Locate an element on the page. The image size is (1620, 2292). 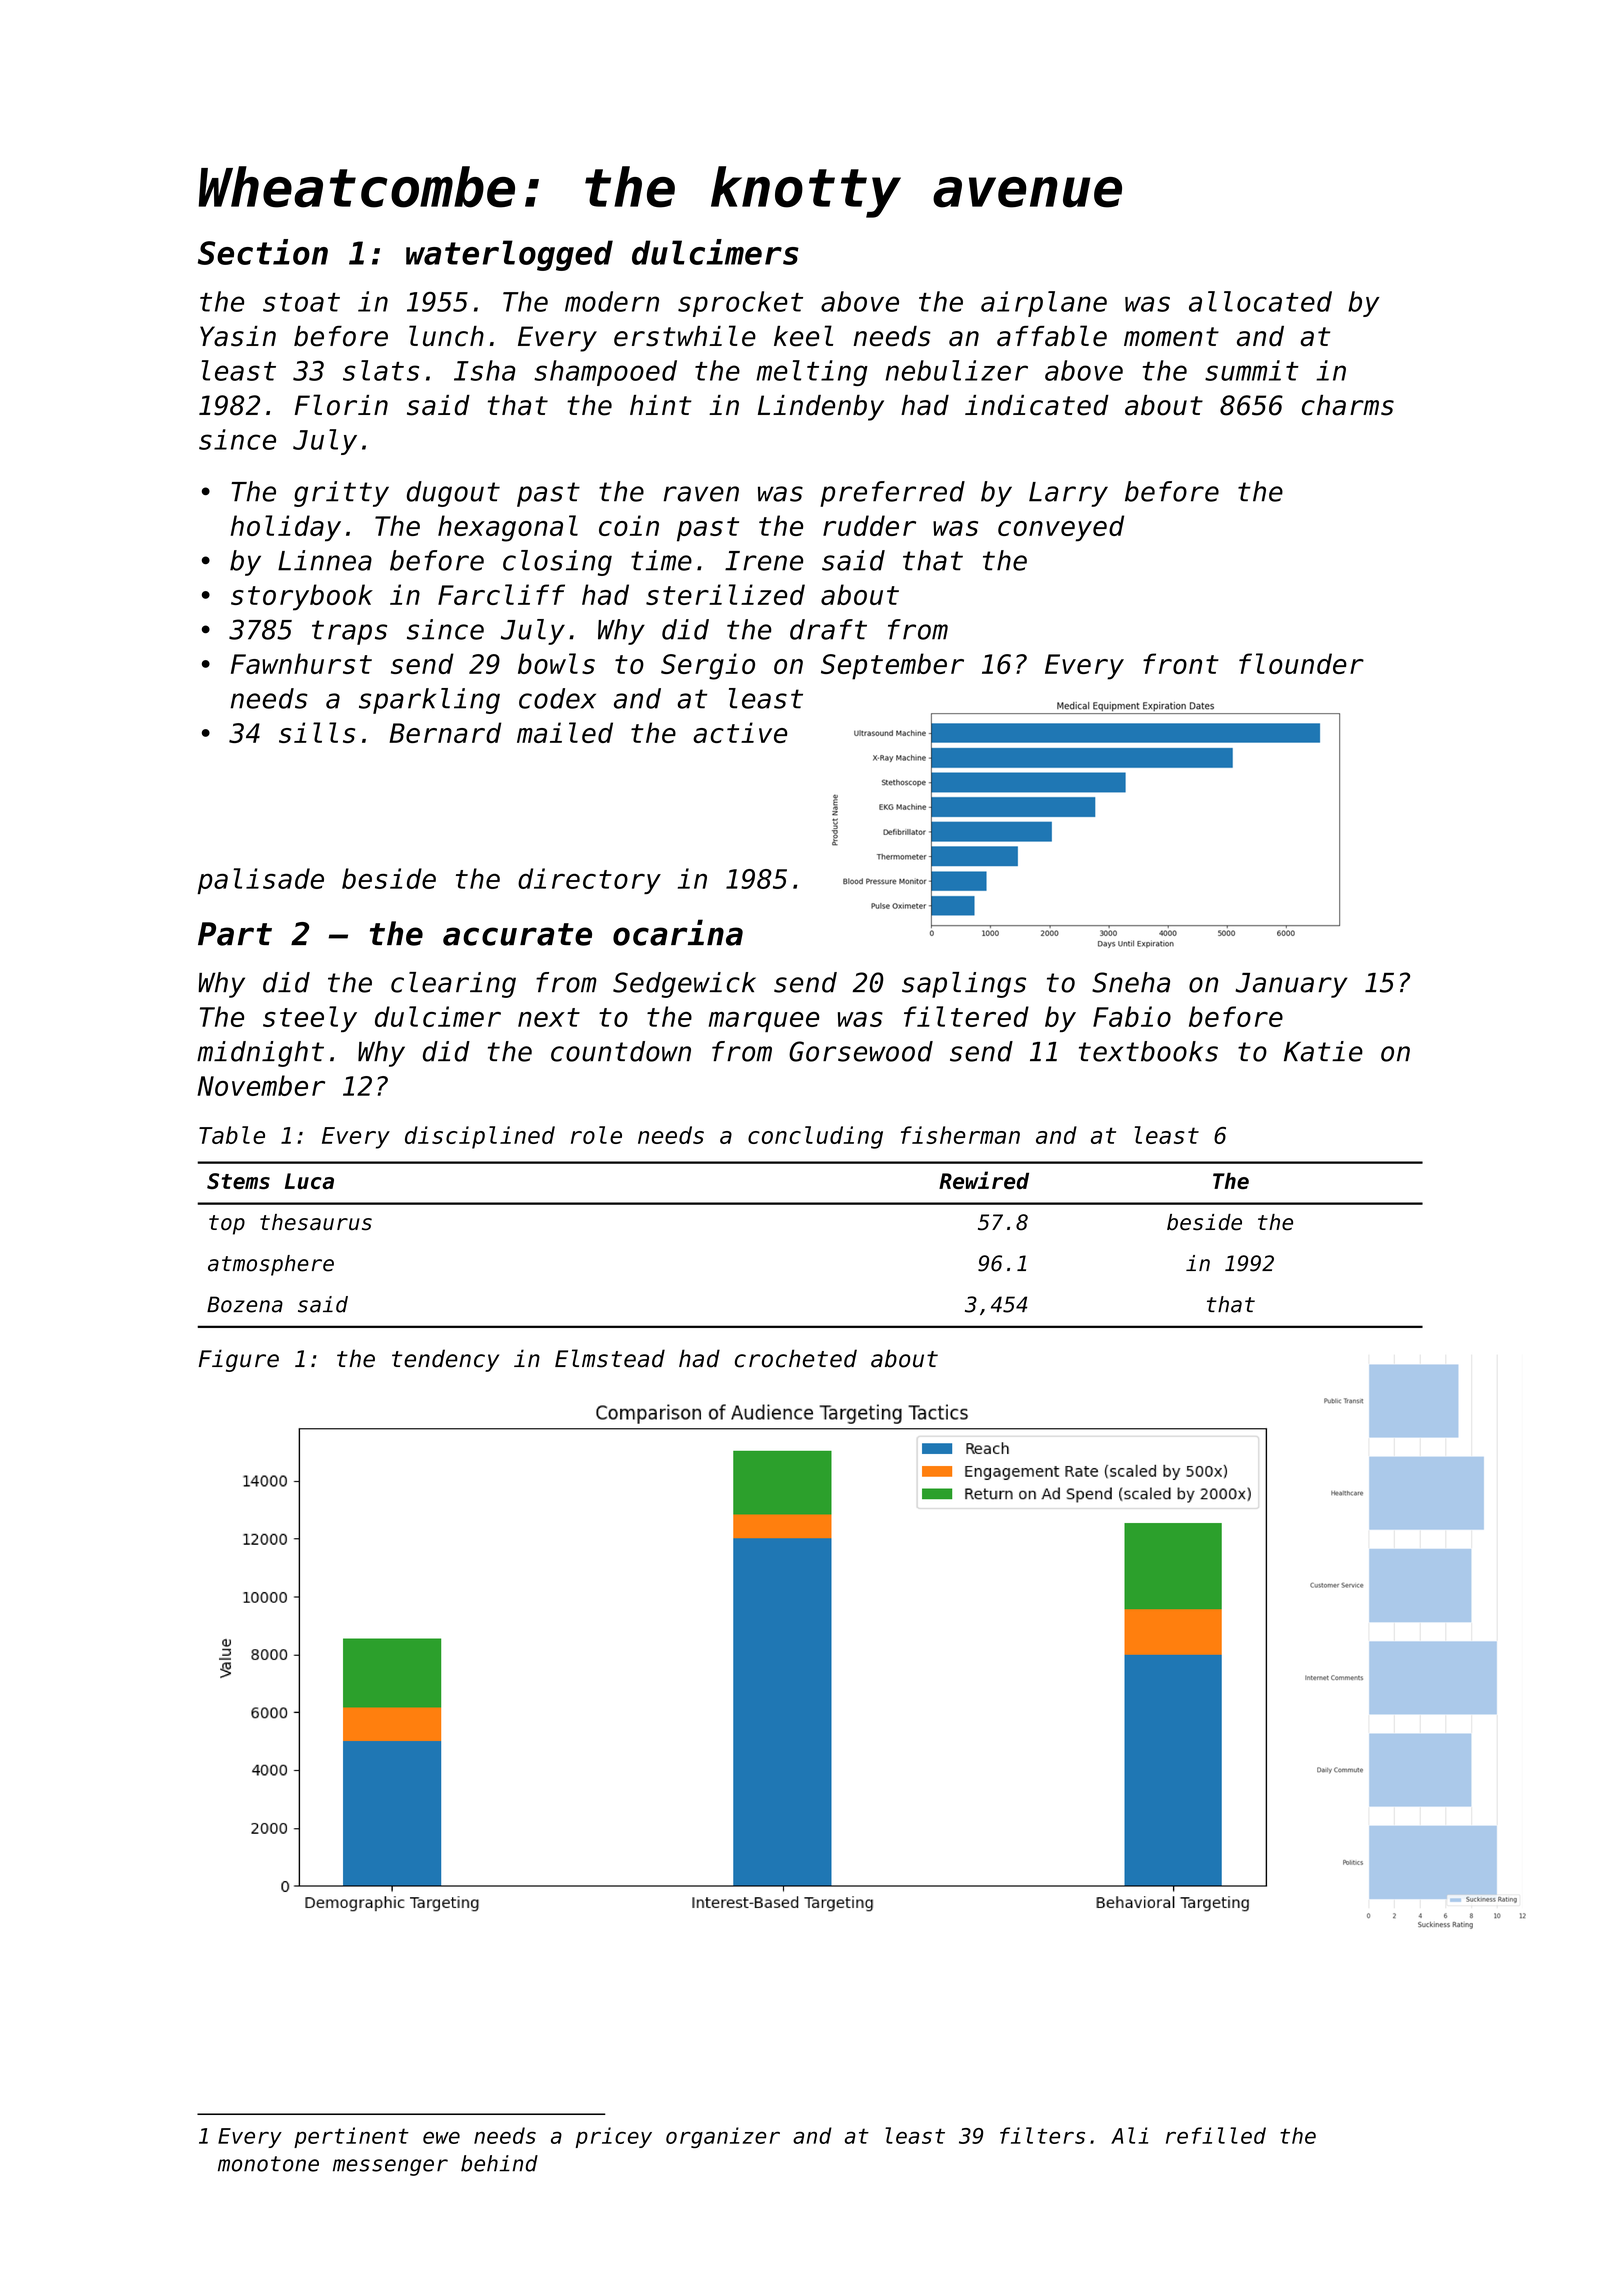
Rewired is located at coordinates (984, 1180).
